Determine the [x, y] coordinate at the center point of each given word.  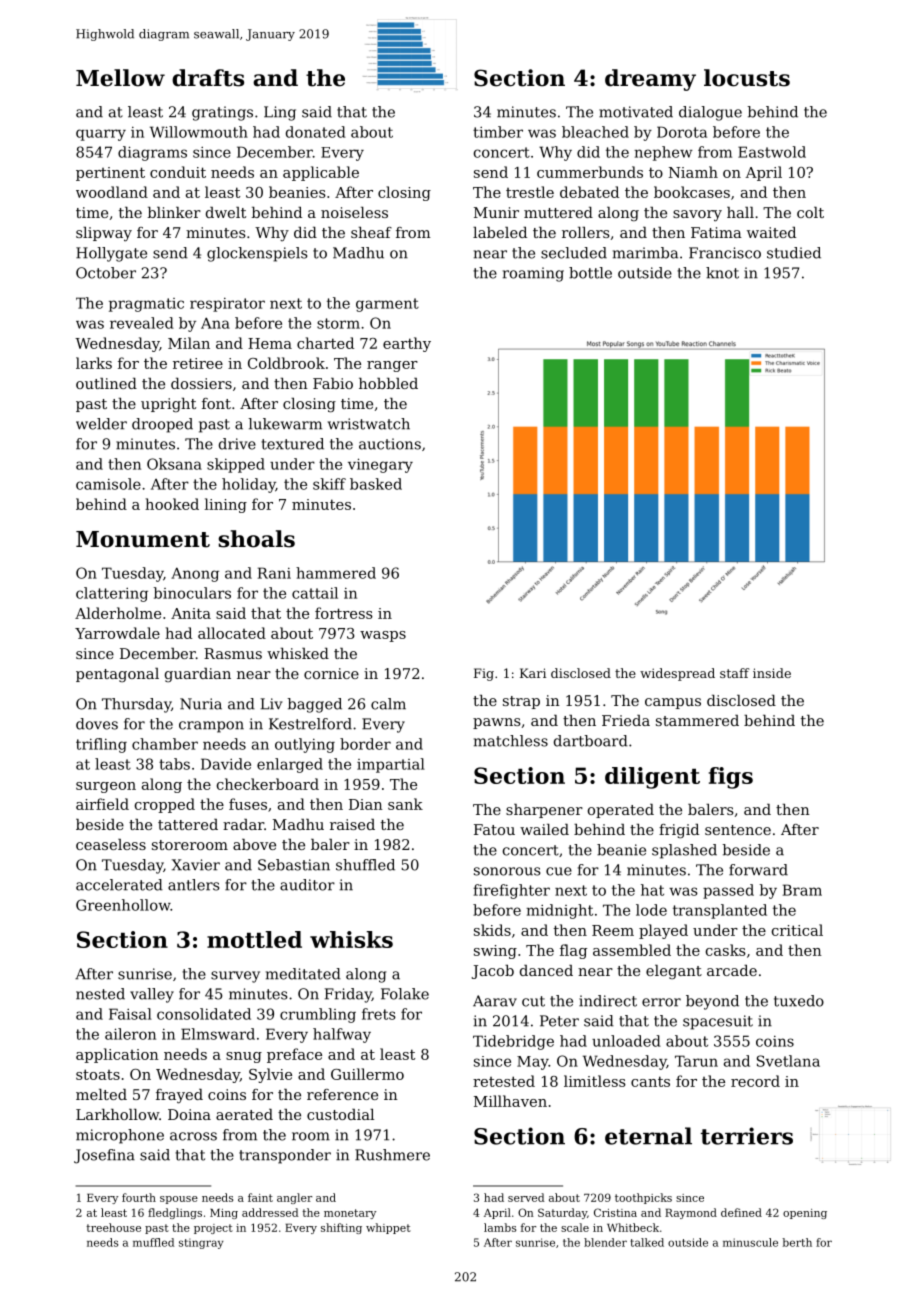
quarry [101, 135]
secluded [574, 253]
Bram [802, 890]
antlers [193, 885]
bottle [590, 273]
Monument [143, 539]
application [117, 1055]
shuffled [365, 865]
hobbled [388, 383]
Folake [405, 994]
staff [734, 673]
